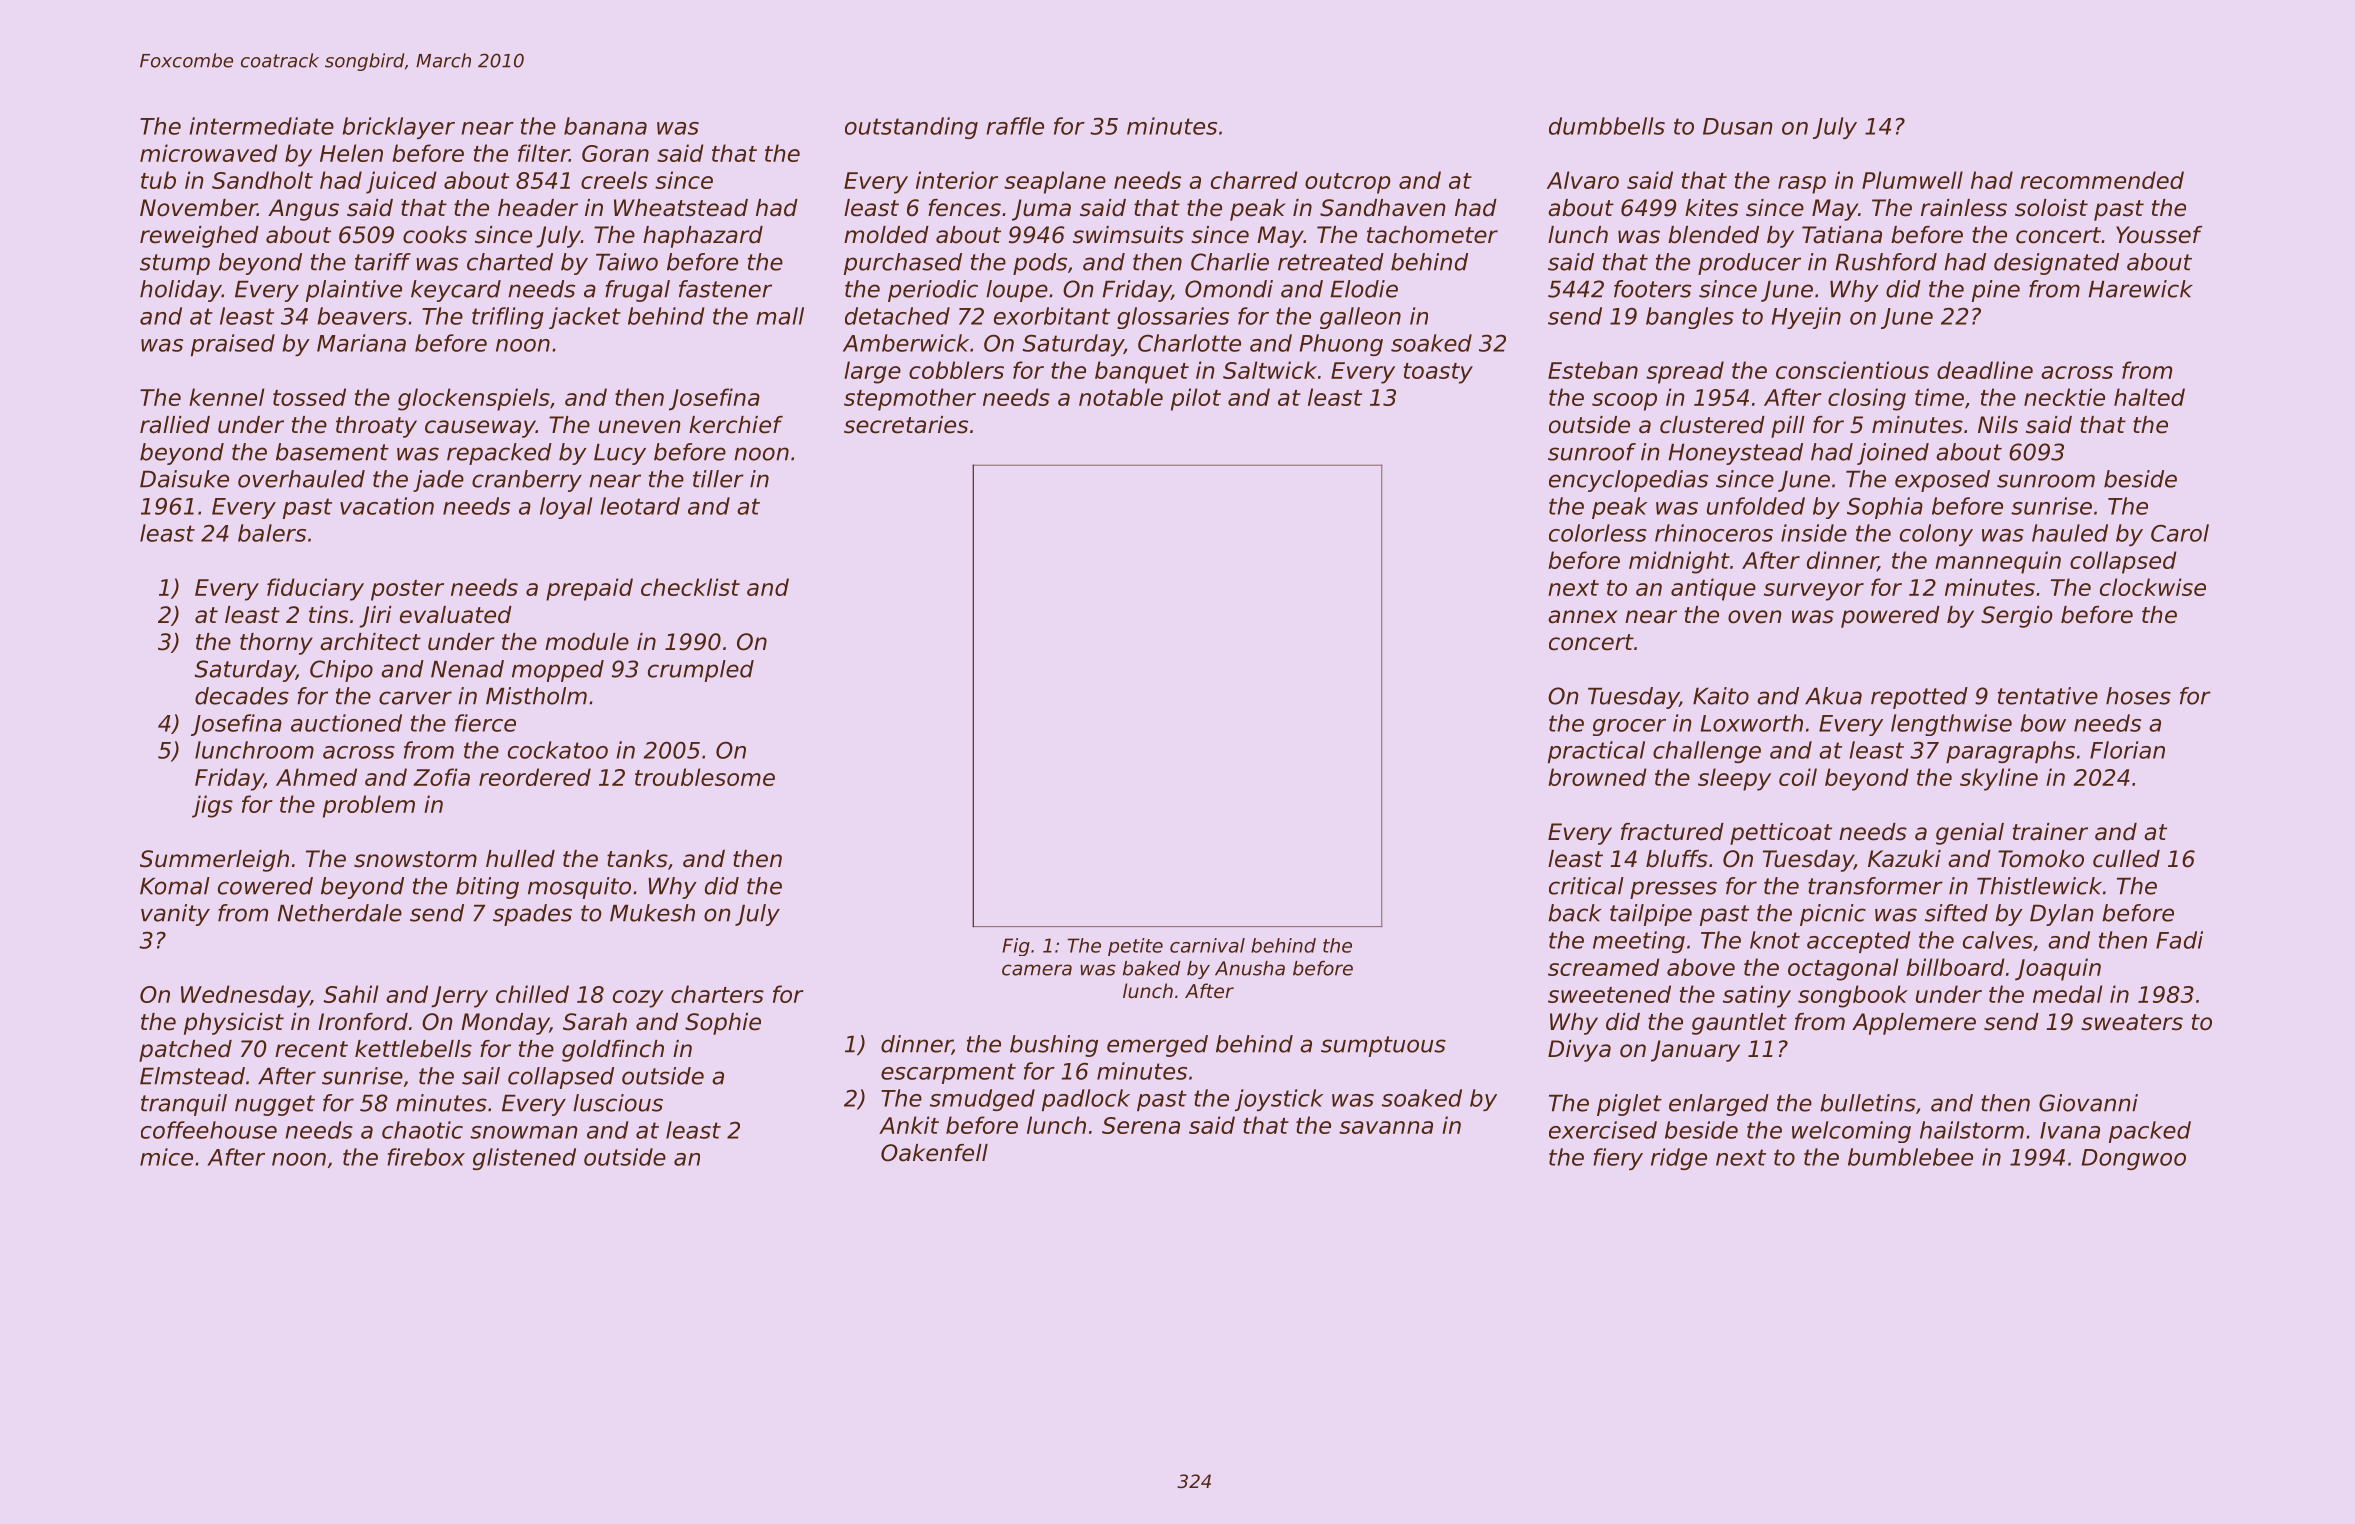 This document has height=1524, width=2355. Describe the element at coordinates (934, 1153) in the document. I see `Oakenfell` at that location.
